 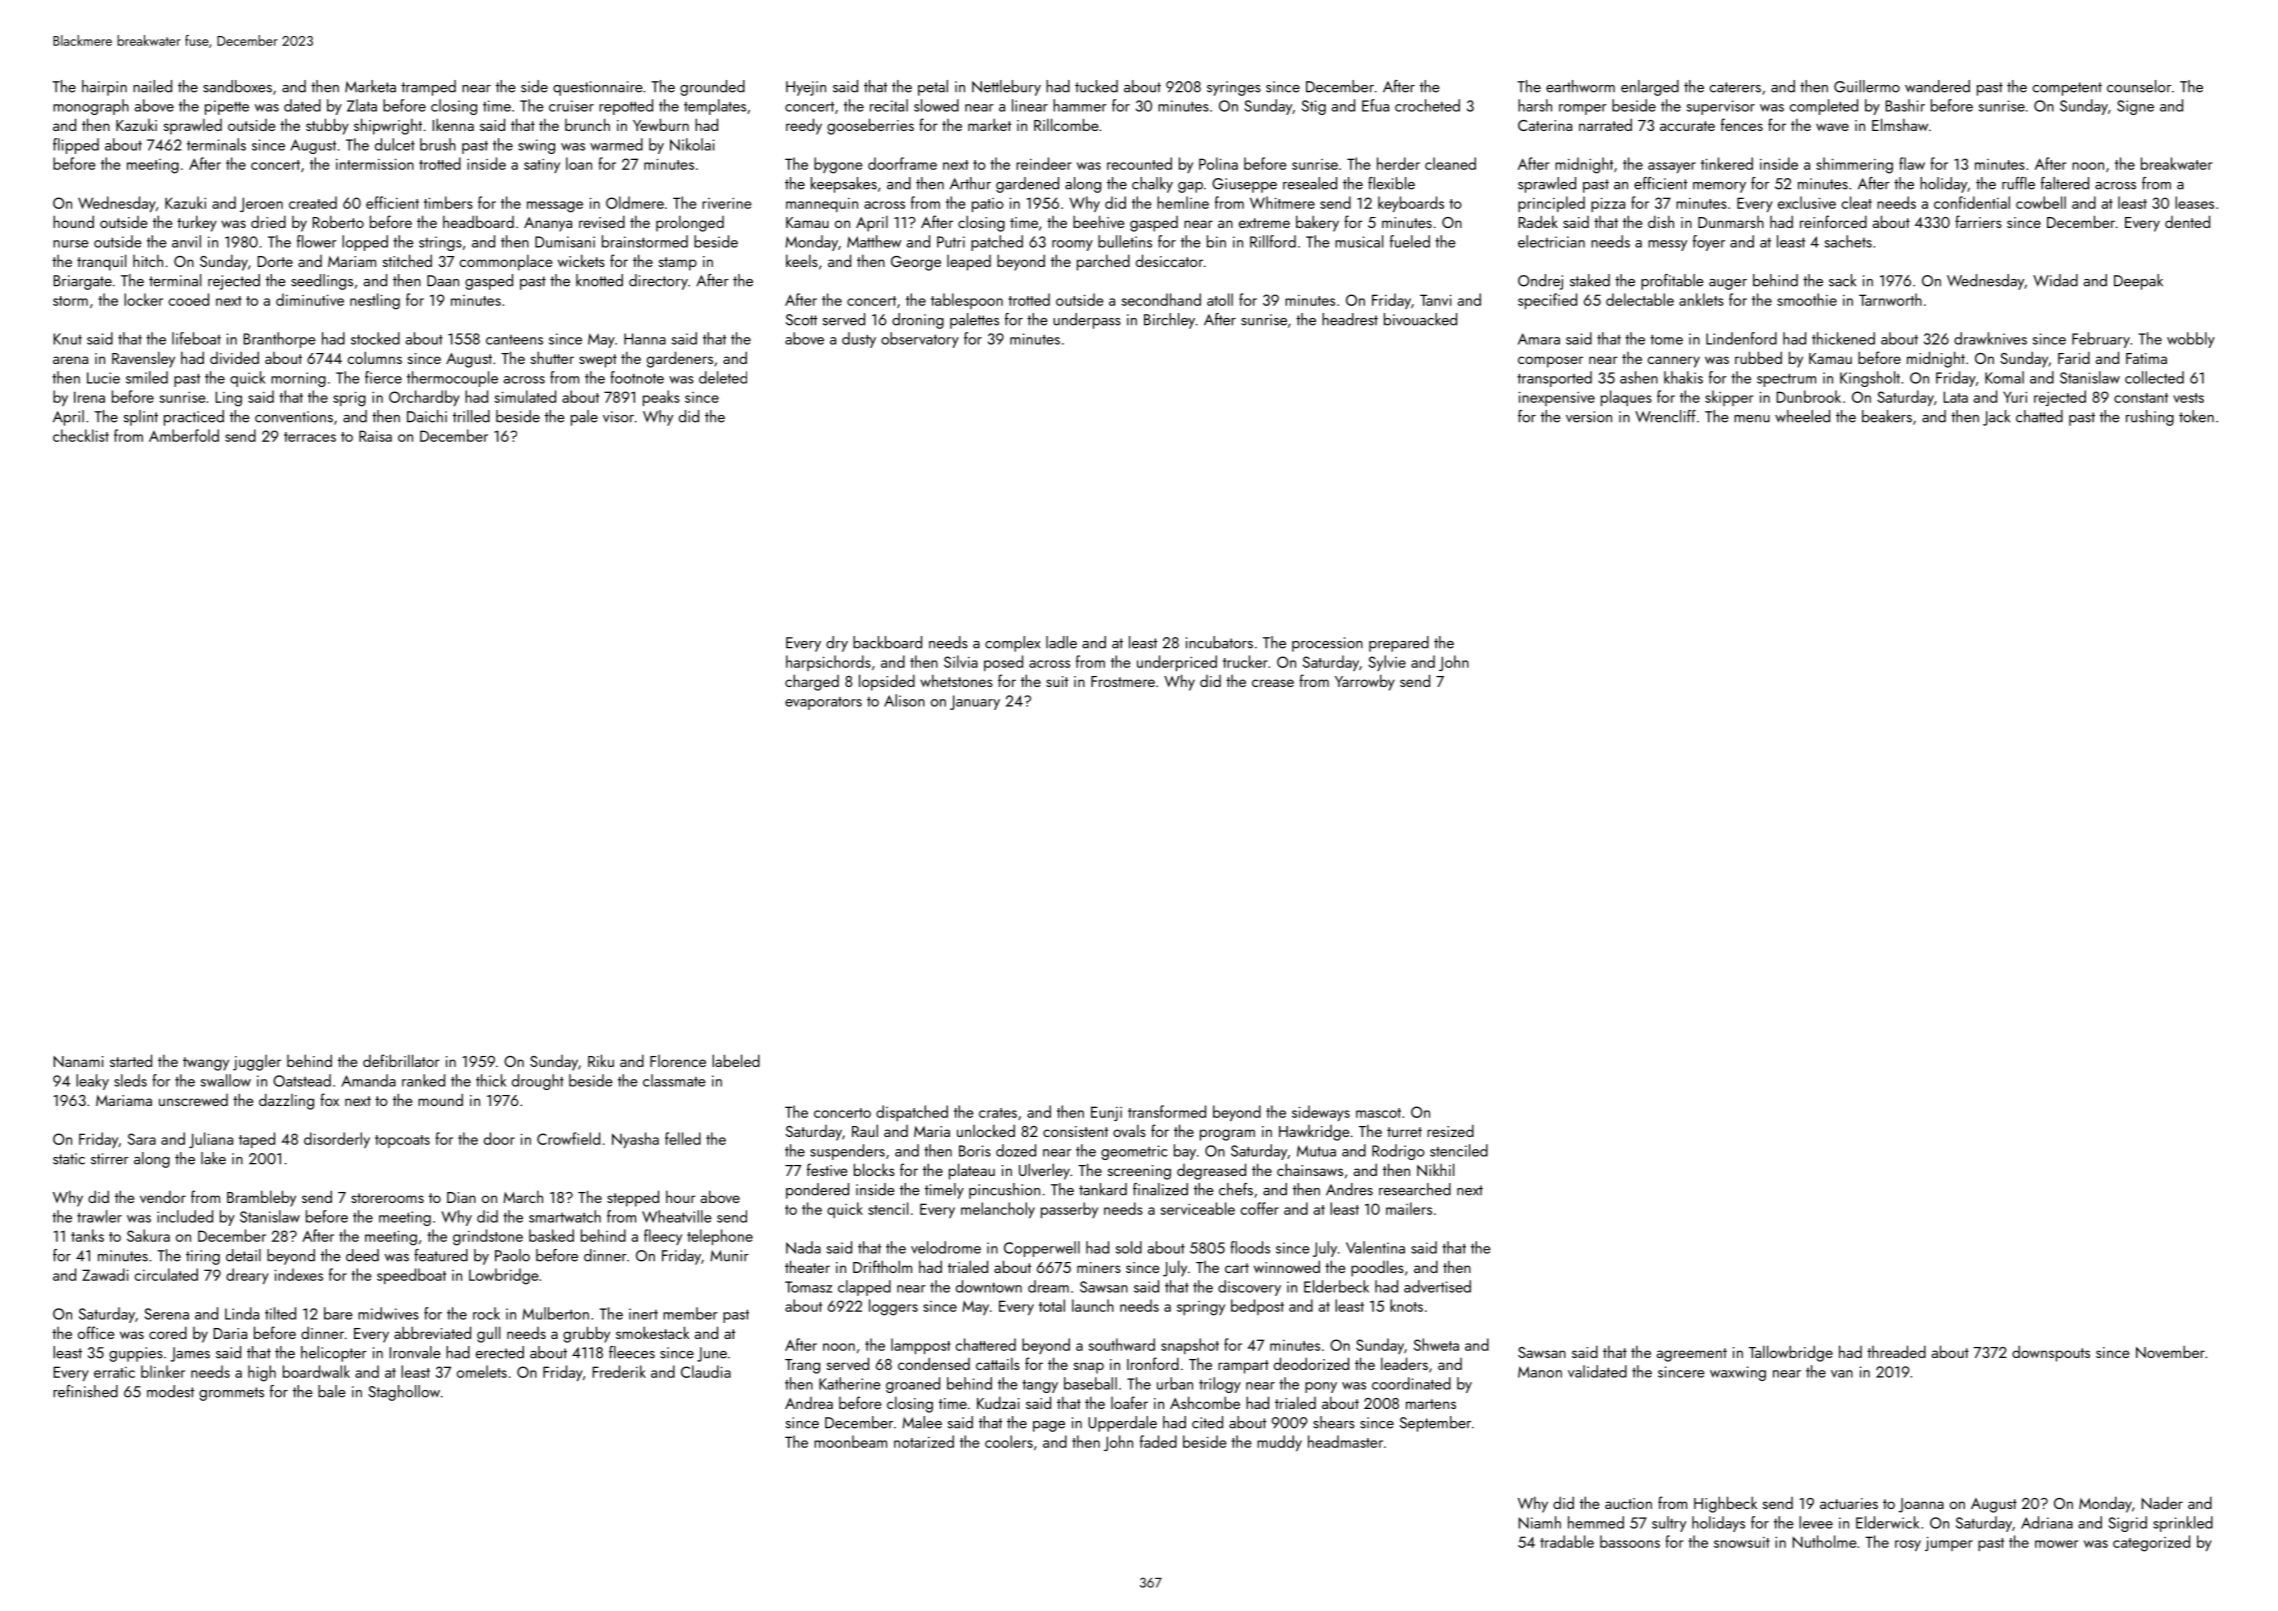 What do you see at coordinates (1409, 1208) in the screenshot?
I see `mailers` at bounding box center [1409, 1208].
